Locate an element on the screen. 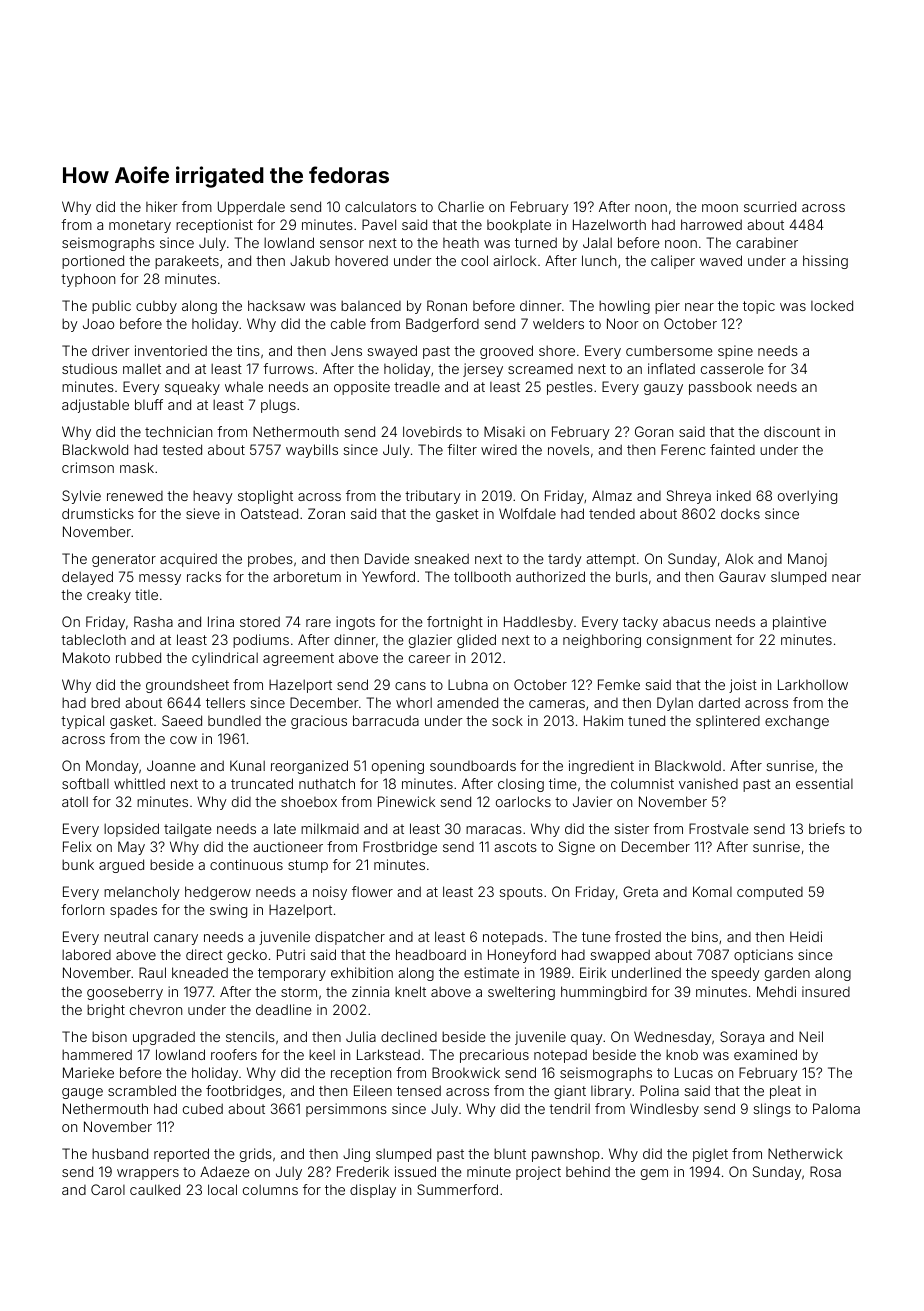  Upperdale is located at coordinates (251, 208).
